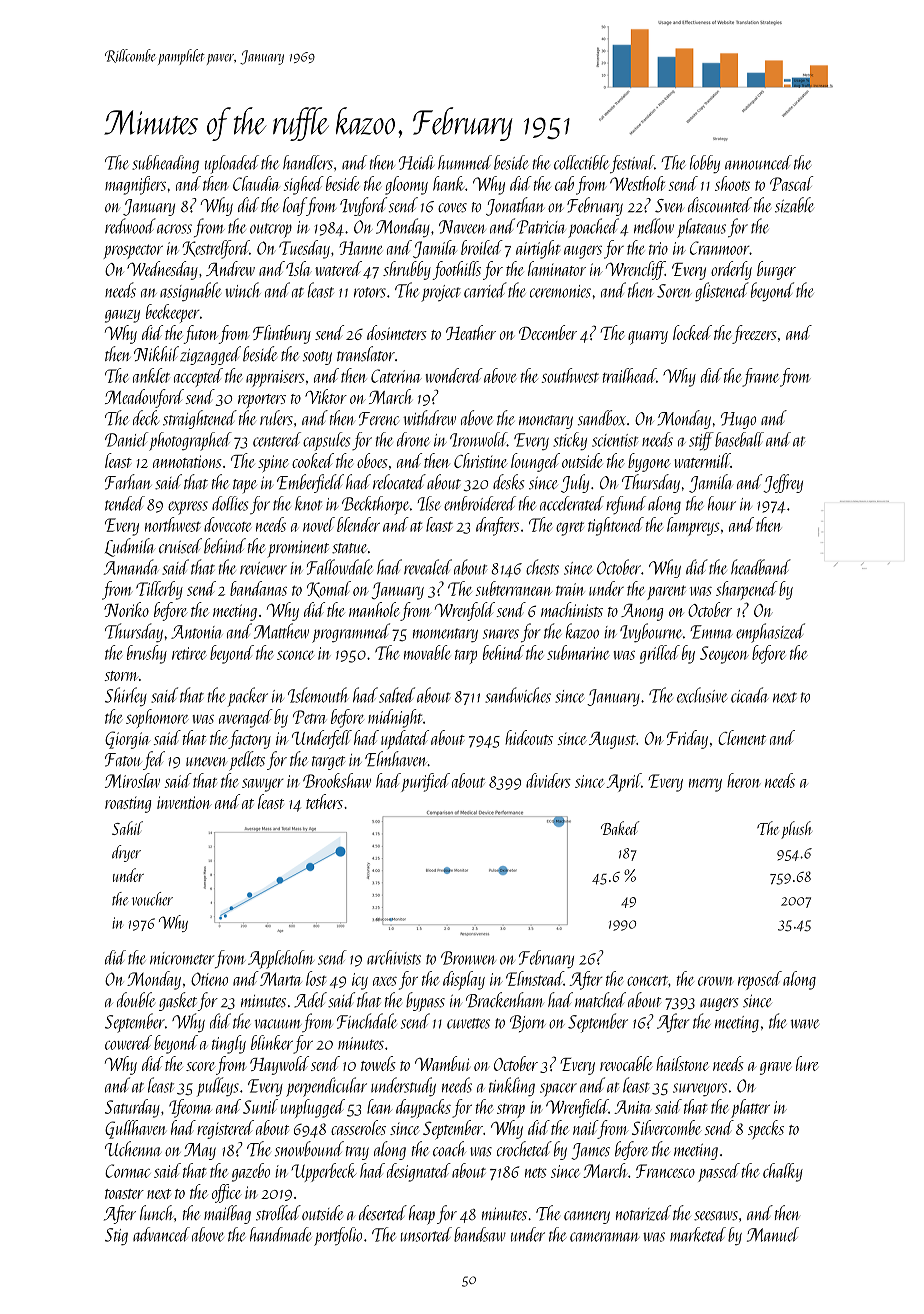  Describe the element at coordinates (481, 460) in the page. I see `Christine` at that location.
